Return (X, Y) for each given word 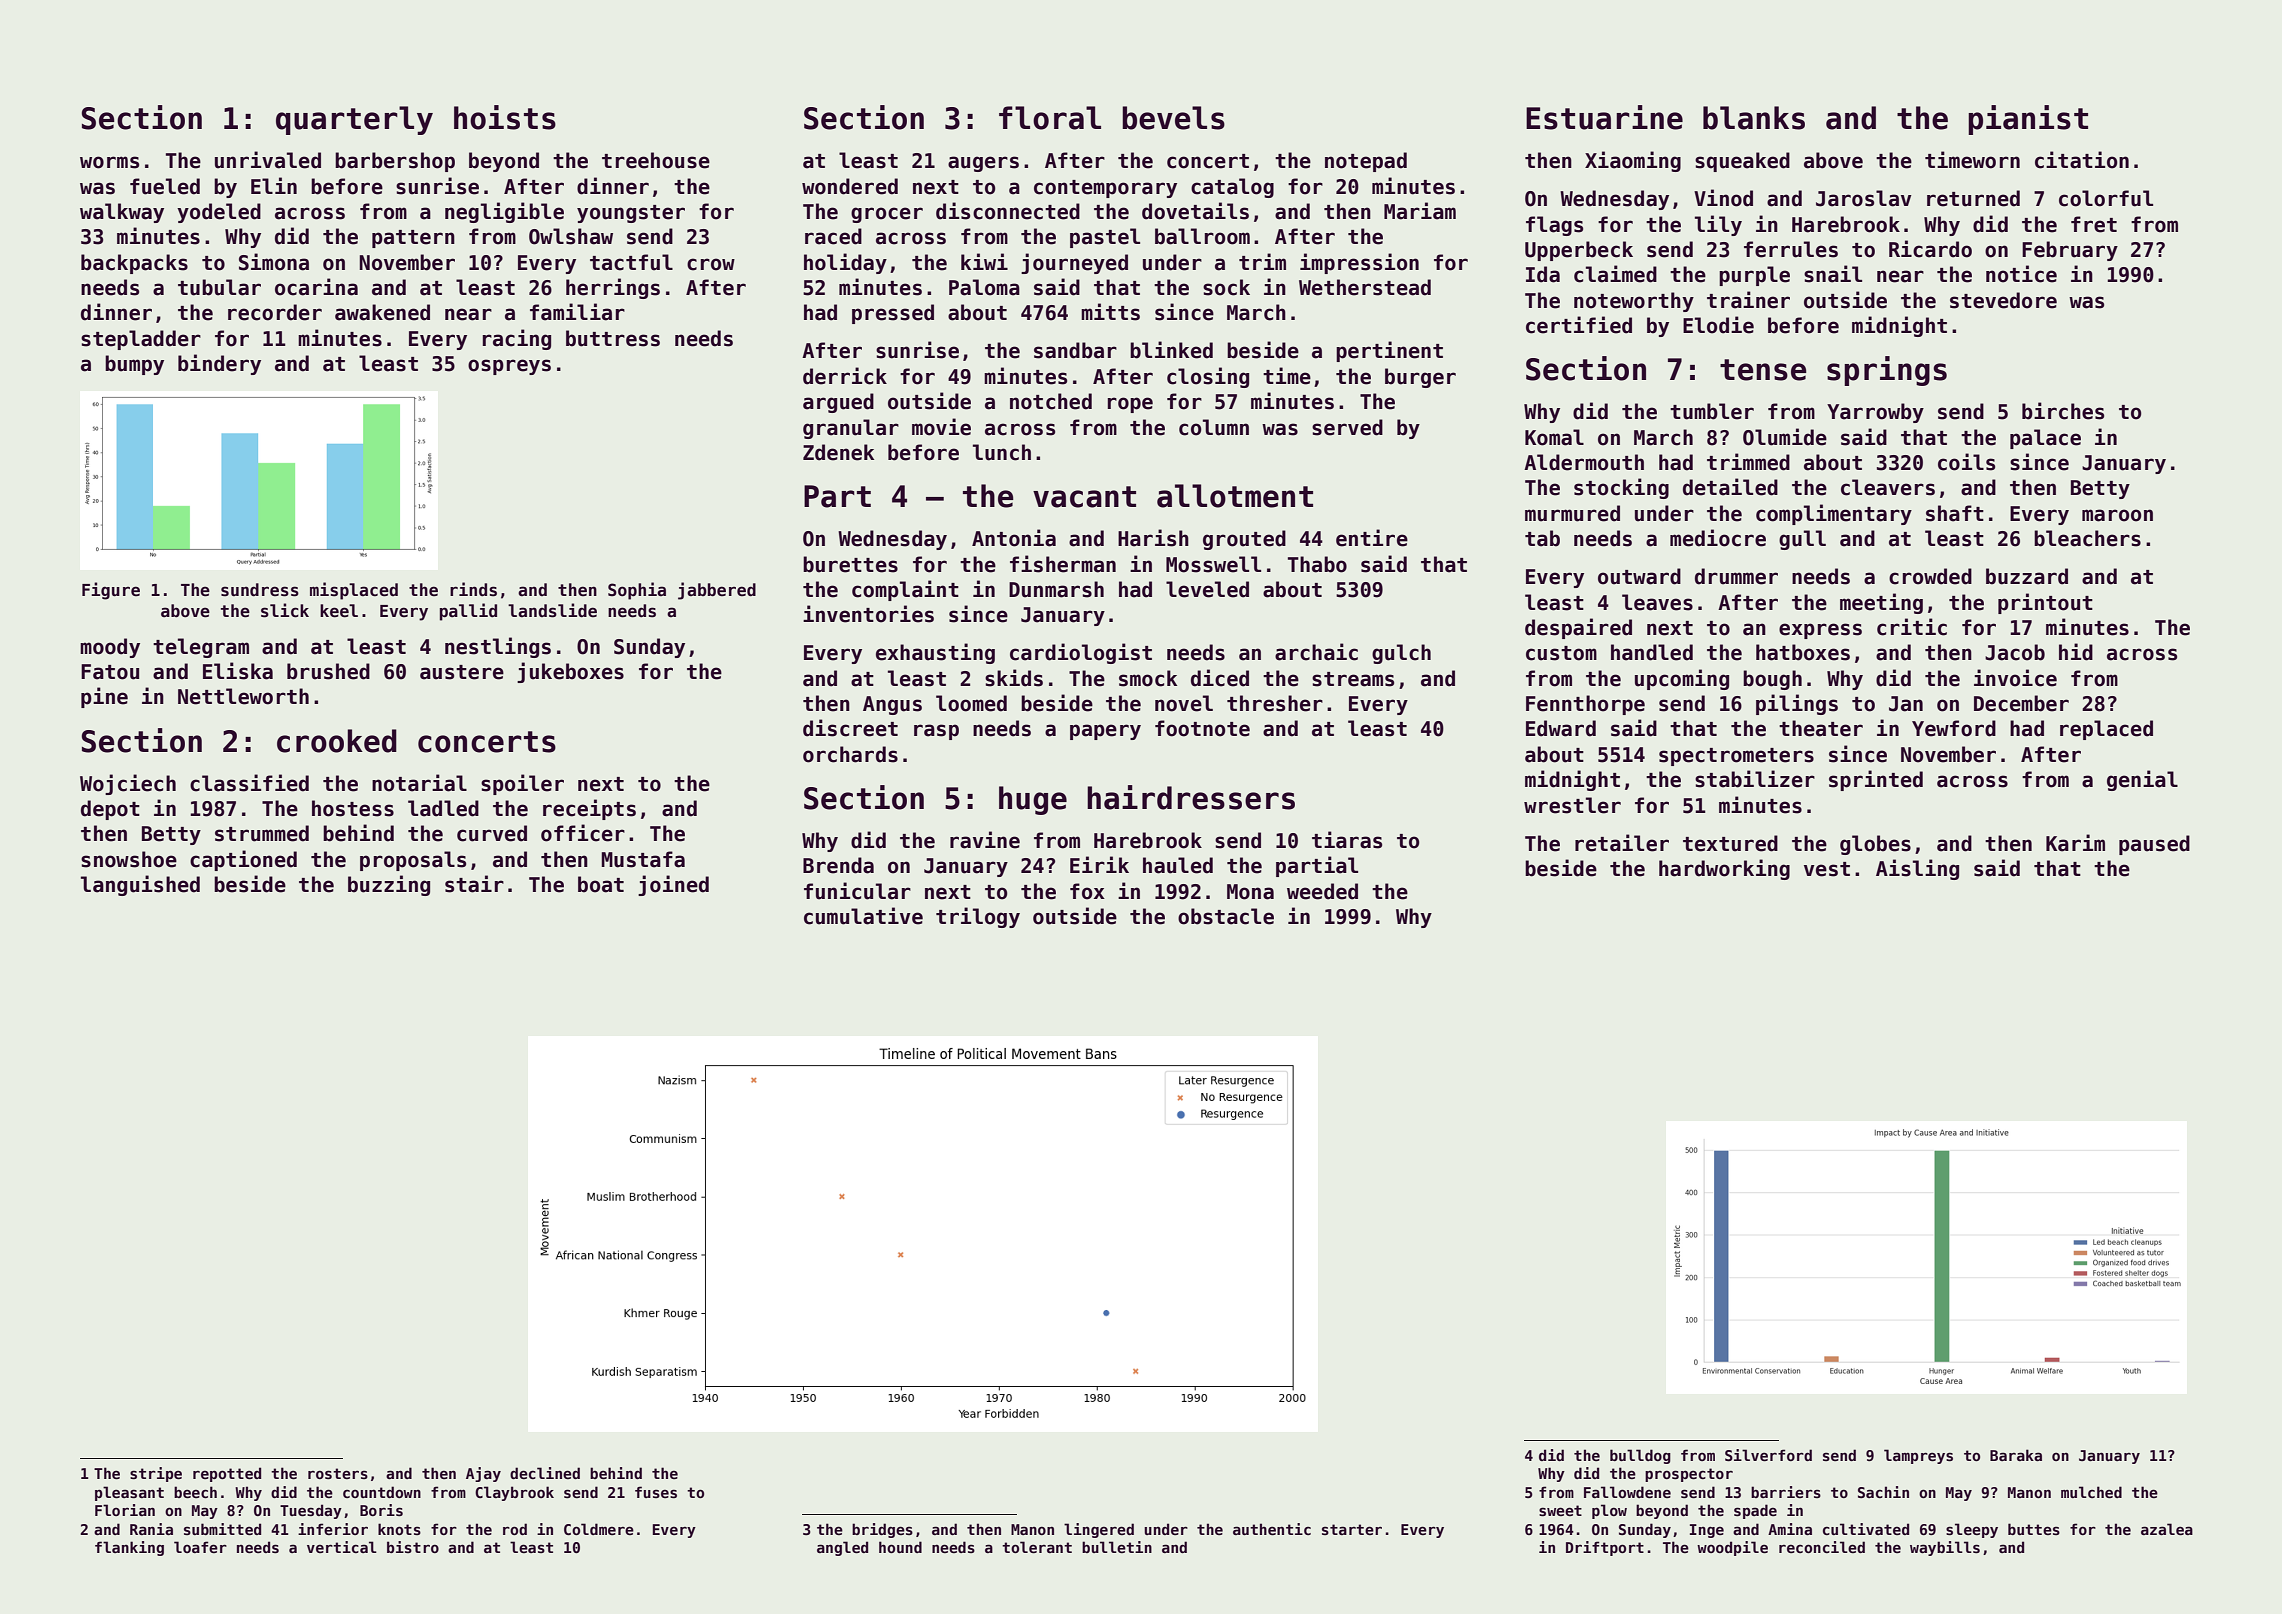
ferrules (1791, 249)
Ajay (483, 1474)
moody (110, 648)
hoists (505, 117)
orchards (850, 754)
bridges (882, 1530)
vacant (1084, 497)
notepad (1366, 162)
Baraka (2016, 1455)
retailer (1622, 843)
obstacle (1226, 916)
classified (249, 783)
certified (1579, 325)
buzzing (389, 885)
